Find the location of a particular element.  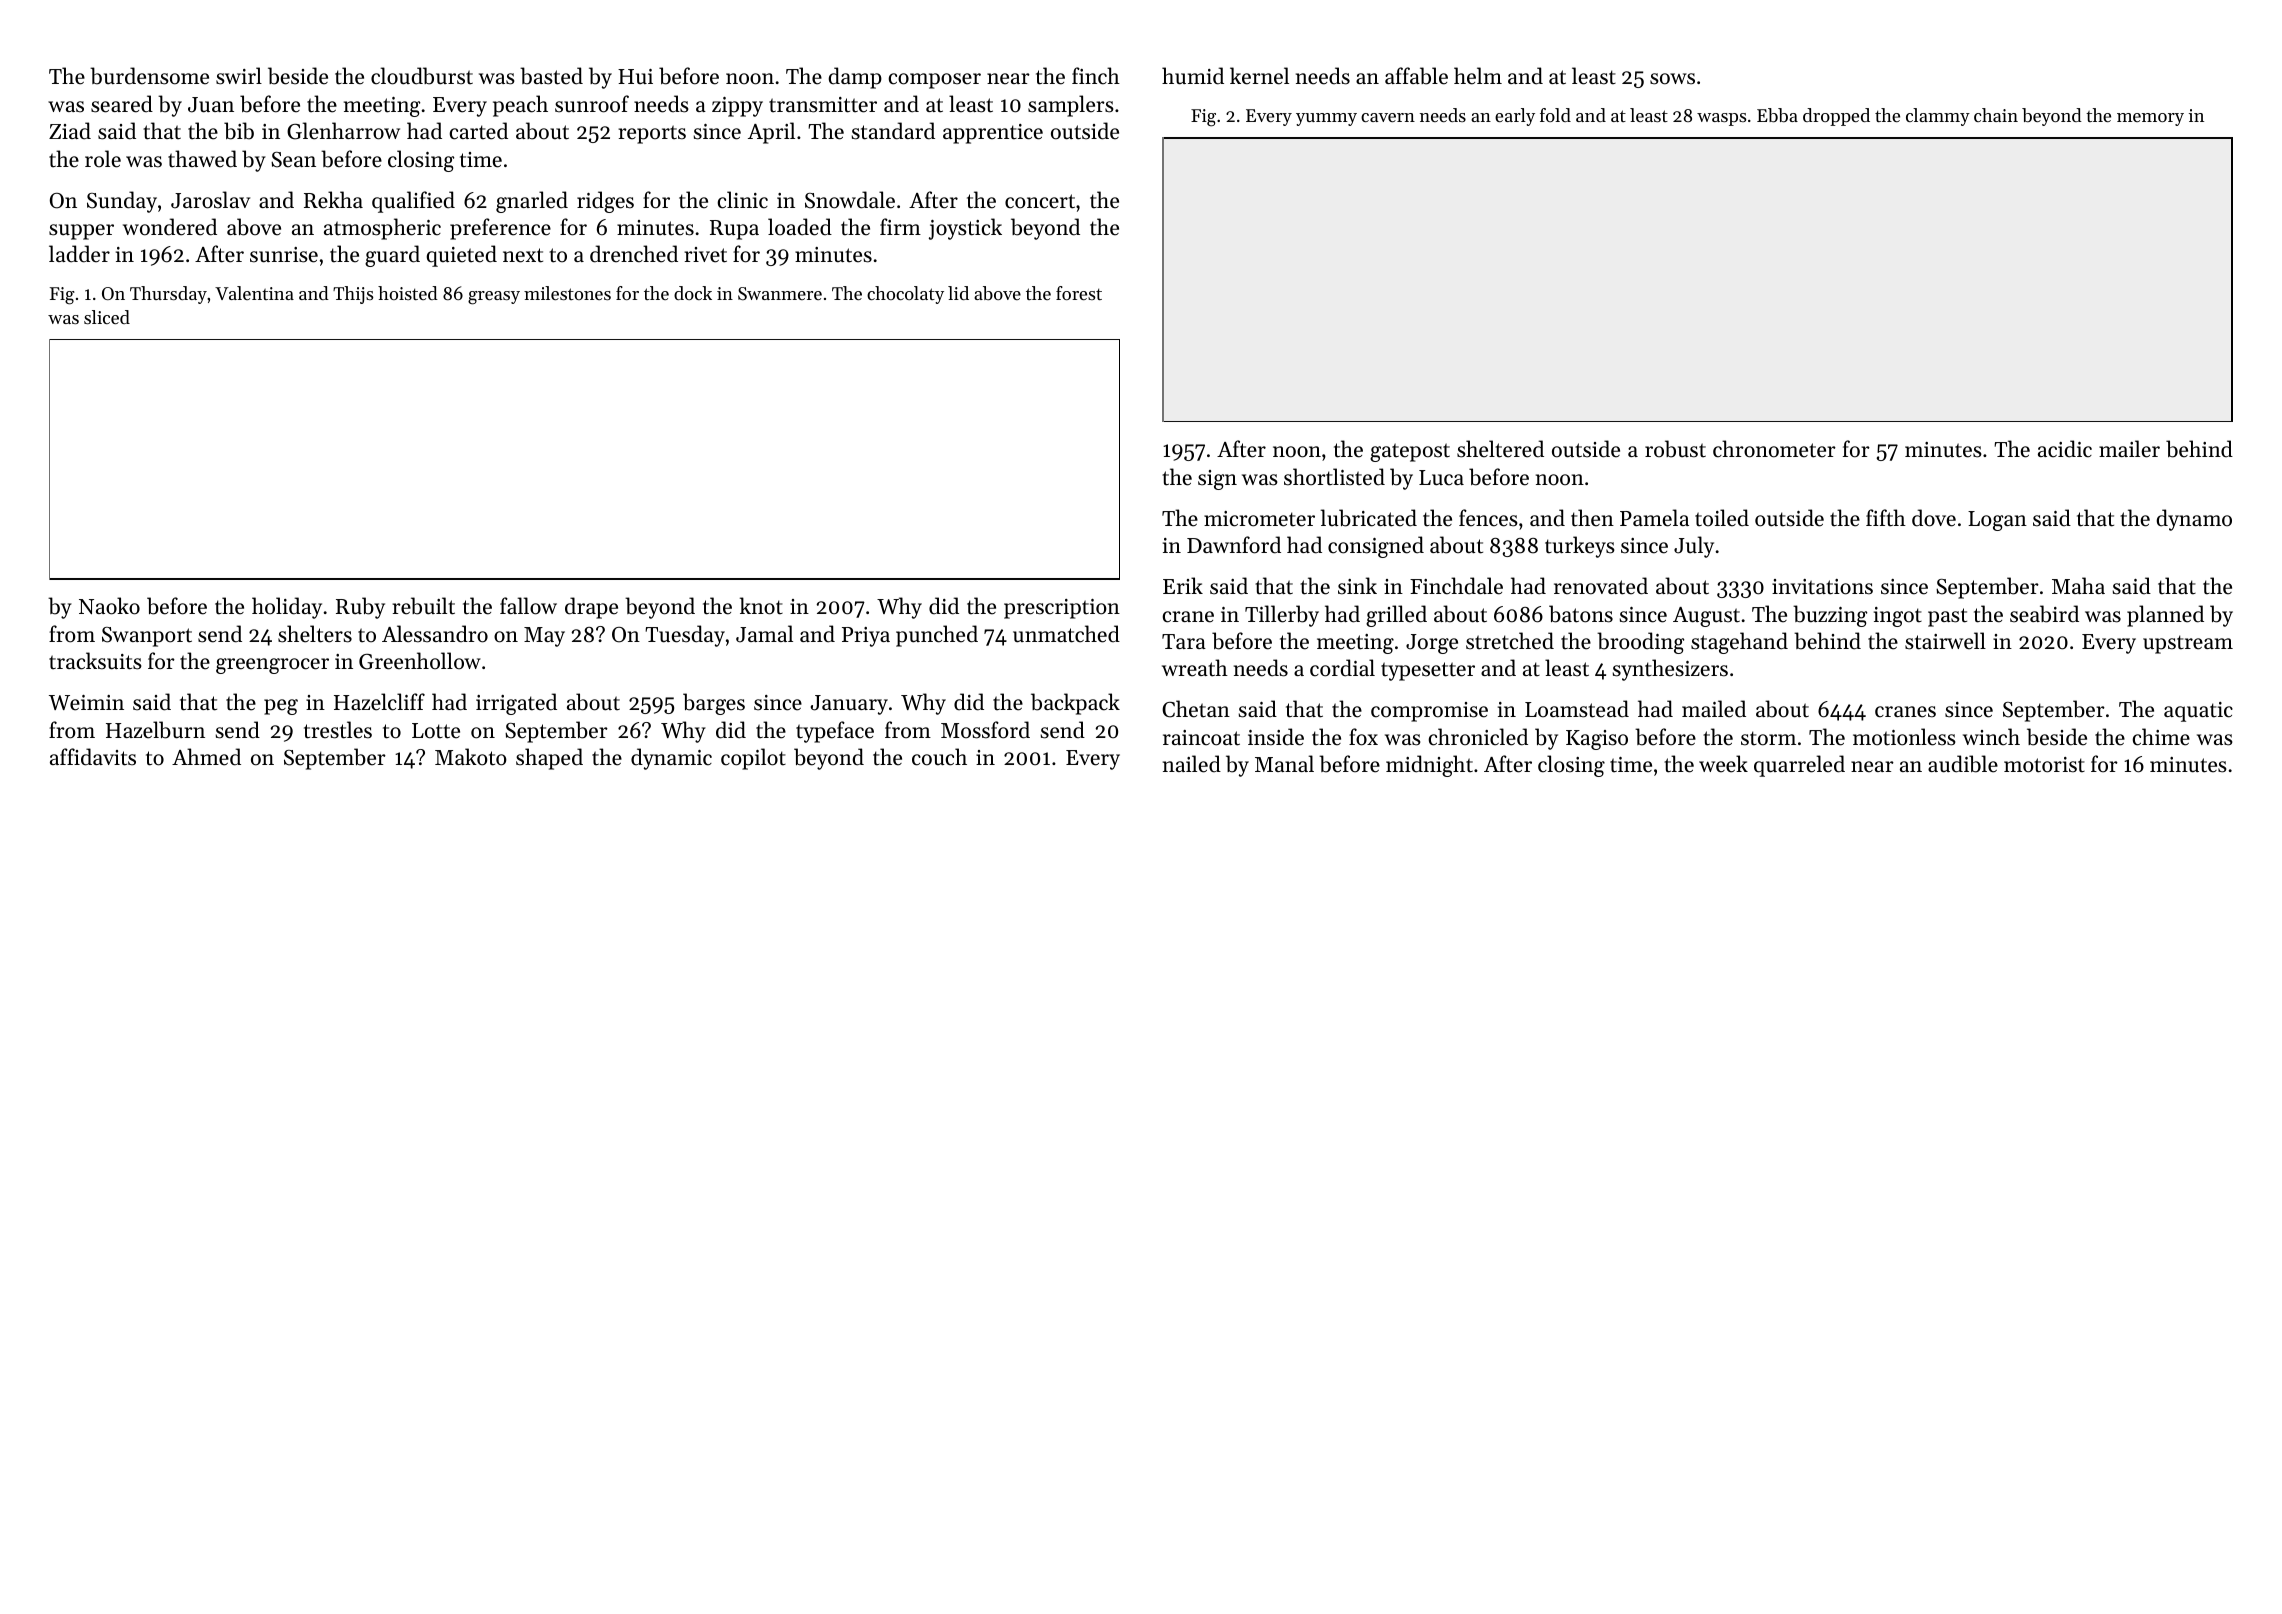

sliced is located at coordinates (107, 317).
